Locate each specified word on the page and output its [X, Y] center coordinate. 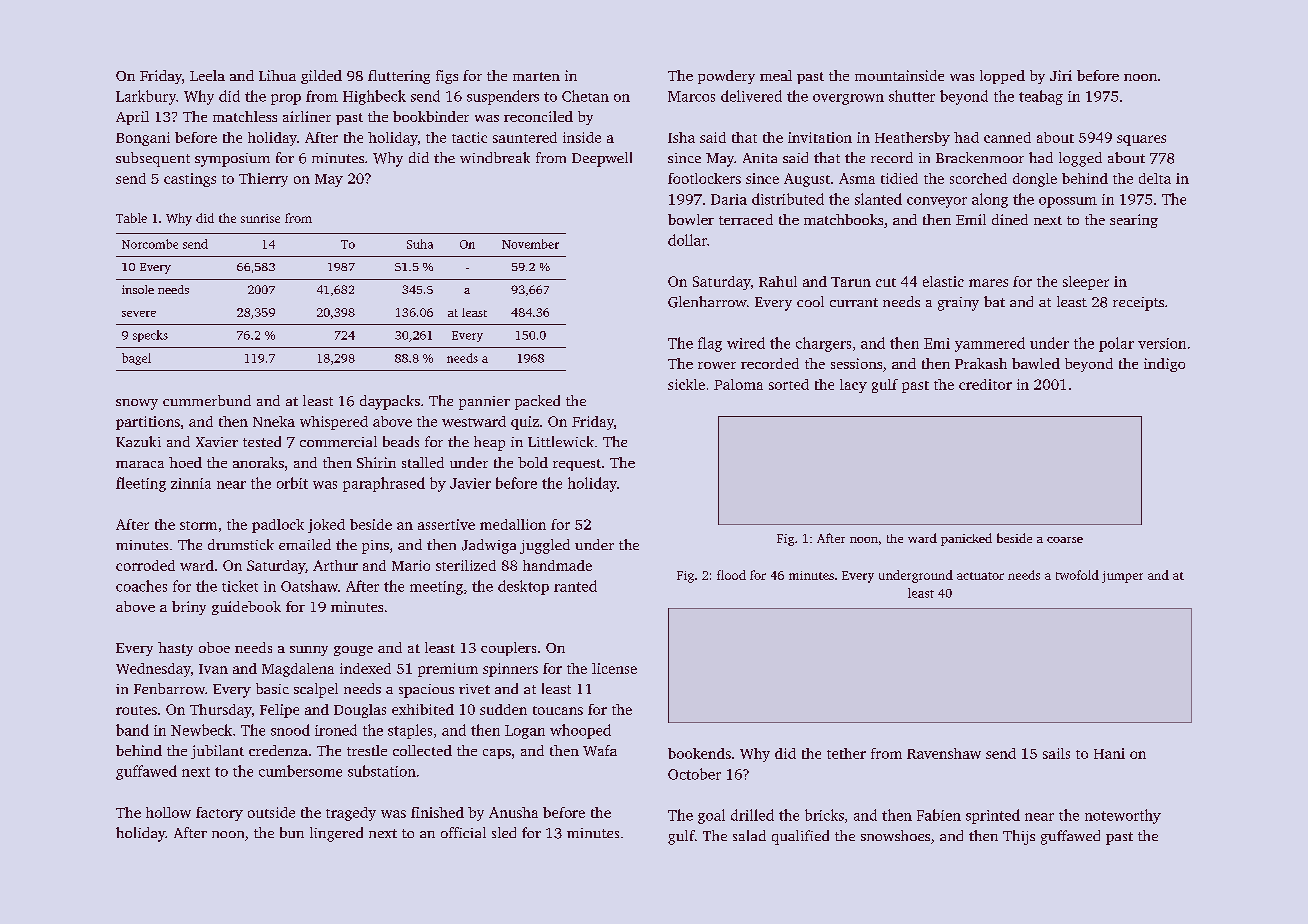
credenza [278, 750]
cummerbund [207, 400]
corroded [145, 565]
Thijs [1019, 837]
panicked [966, 539]
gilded [321, 77]
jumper [1122, 577]
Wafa [600, 750]
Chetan [585, 96]
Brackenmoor [980, 157]
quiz [525, 423]
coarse [1065, 540]
